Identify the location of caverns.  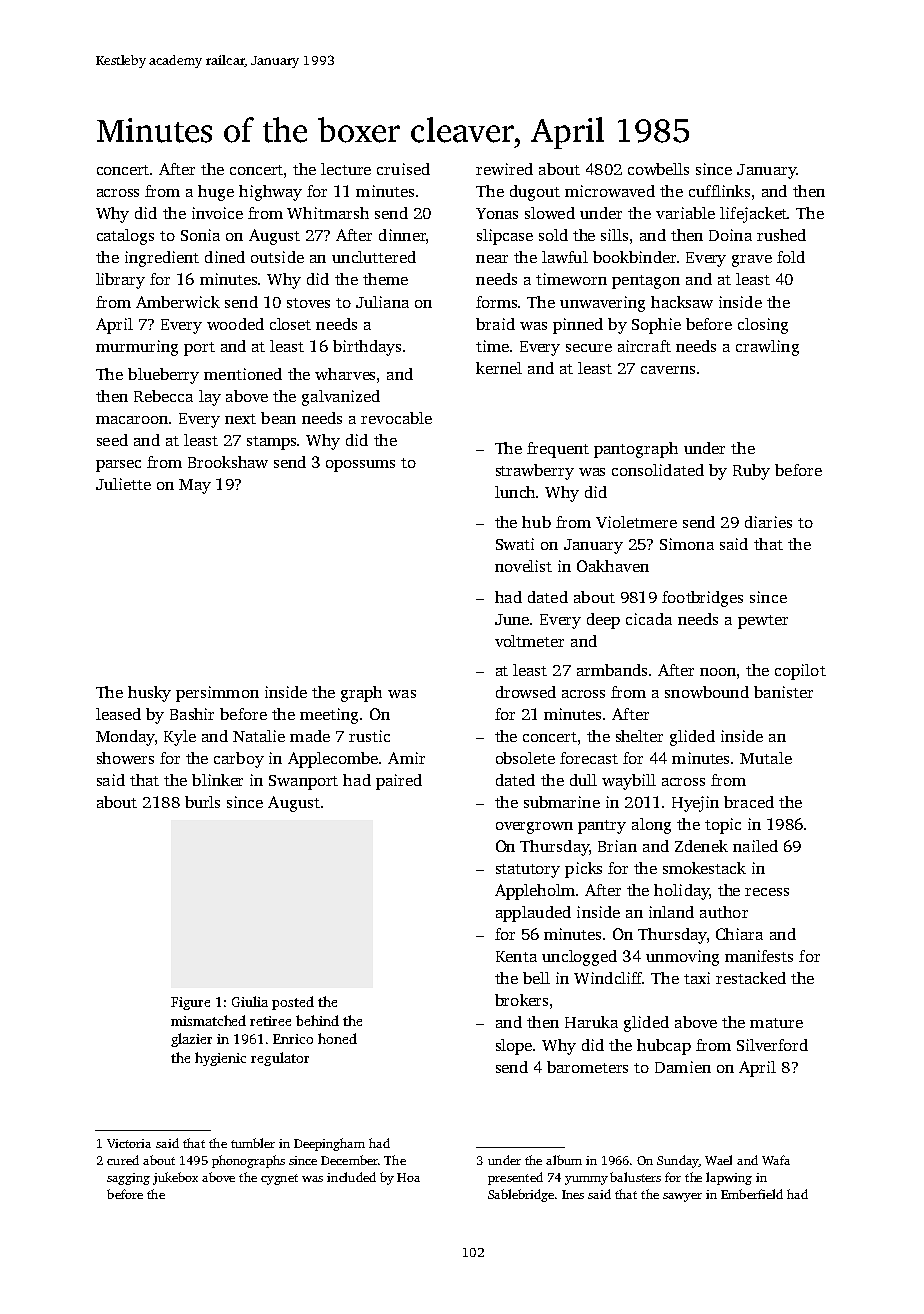
(668, 370).
